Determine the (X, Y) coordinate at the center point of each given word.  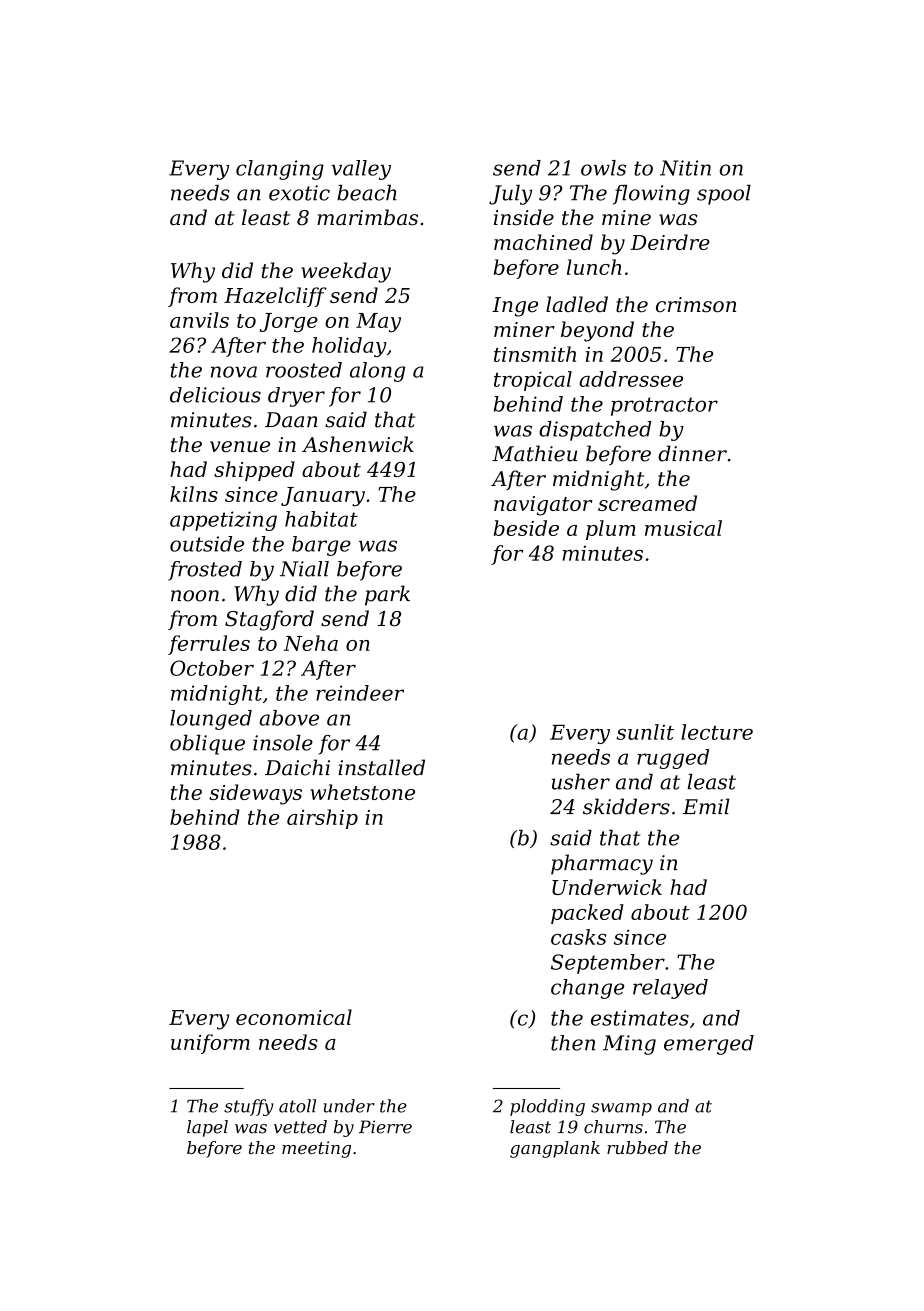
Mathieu (534, 453)
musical (683, 528)
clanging (280, 170)
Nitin (685, 168)
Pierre (385, 1127)
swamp (621, 1109)
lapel (207, 1128)
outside (207, 544)
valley (361, 170)
